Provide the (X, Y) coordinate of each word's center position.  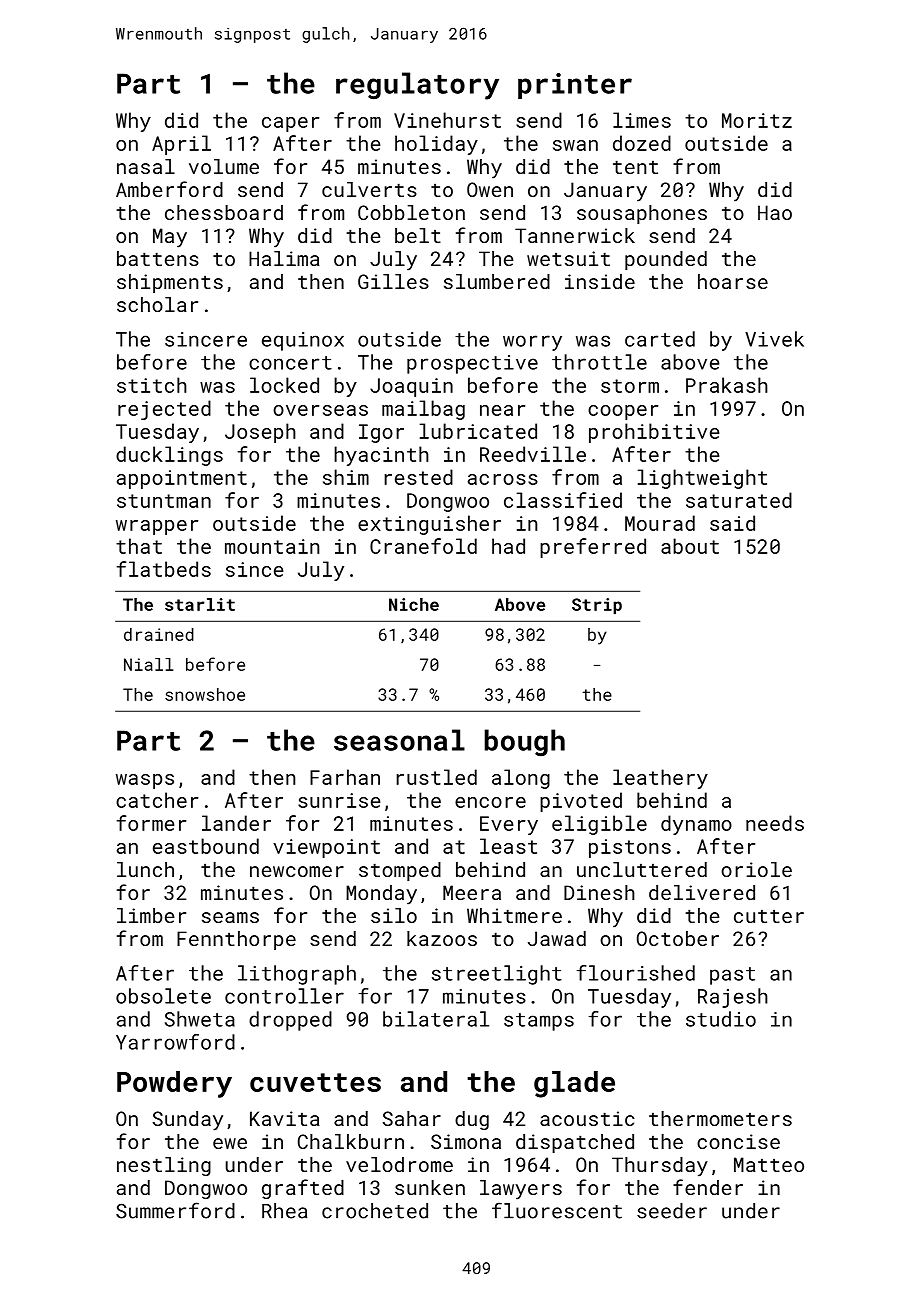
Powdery (174, 1084)
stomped (400, 871)
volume (224, 166)
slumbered (497, 281)
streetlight (497, 975)
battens (158, 258)
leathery (660, 779)
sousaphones (642, 214)
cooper (623, 412)
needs (775, 823)
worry (532, 343)
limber (151, 915)
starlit (200, 604)
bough (525, 743)
